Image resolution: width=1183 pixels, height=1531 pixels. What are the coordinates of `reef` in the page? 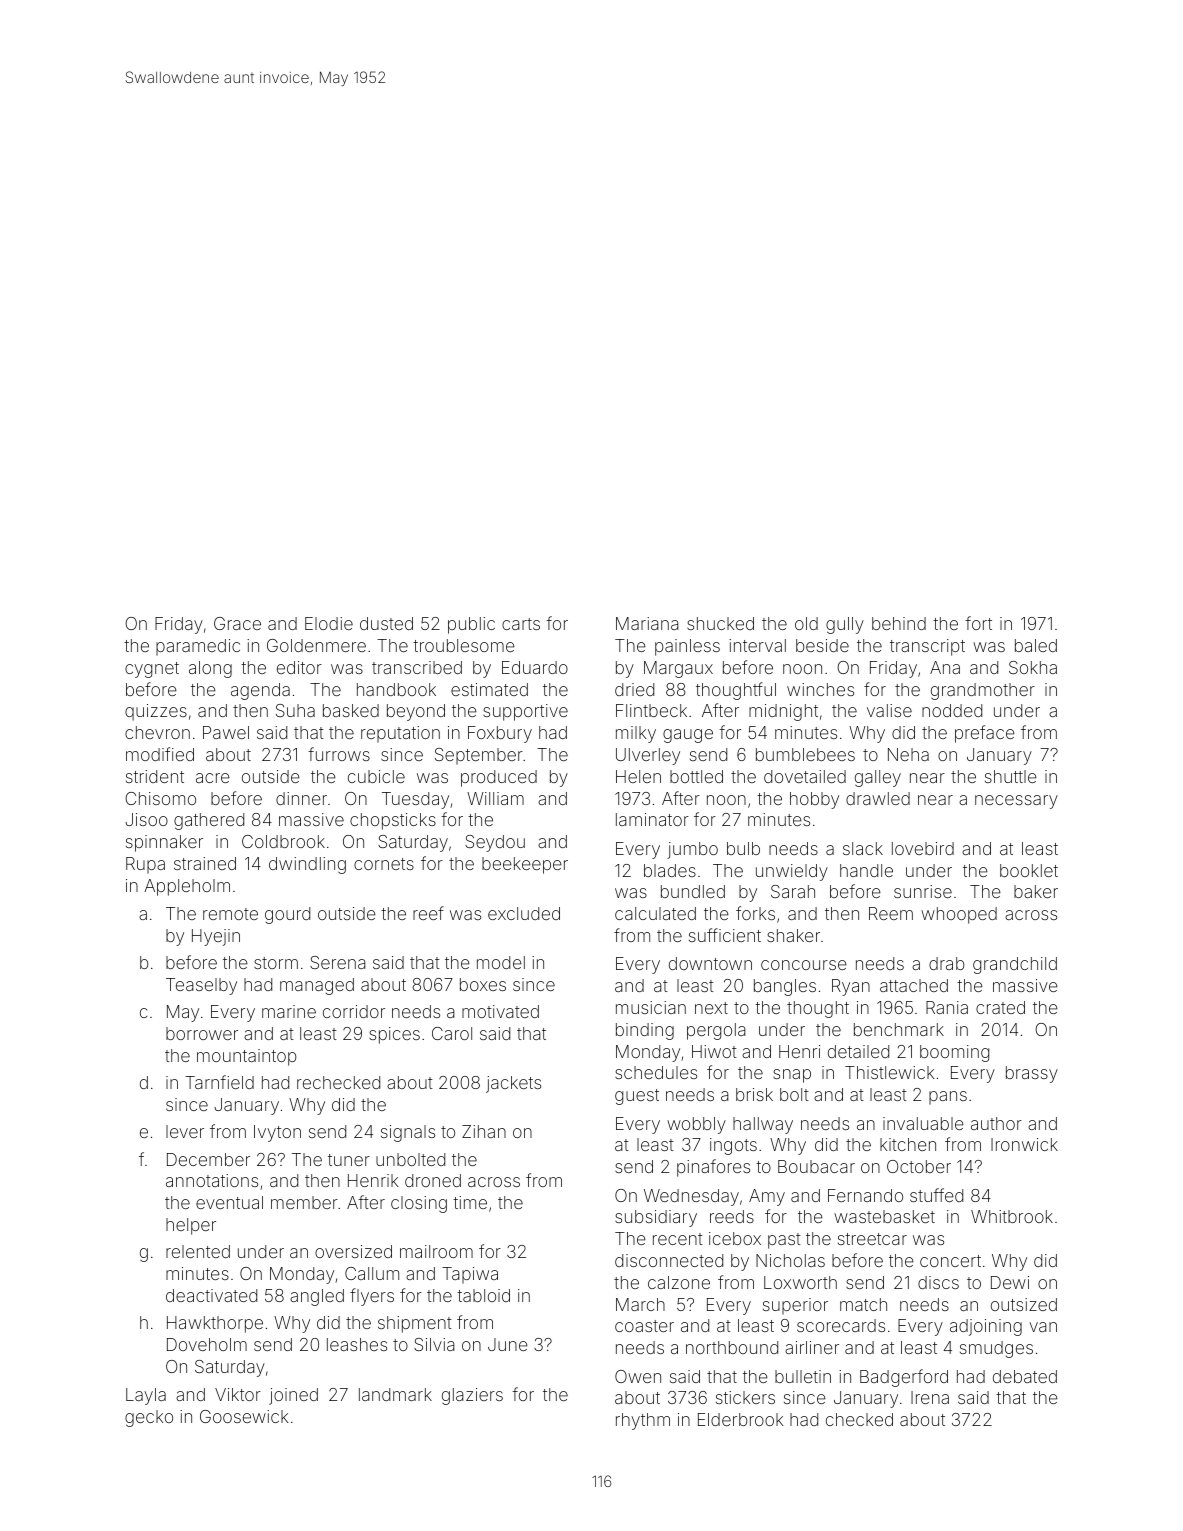 It's located at (428, 913).
